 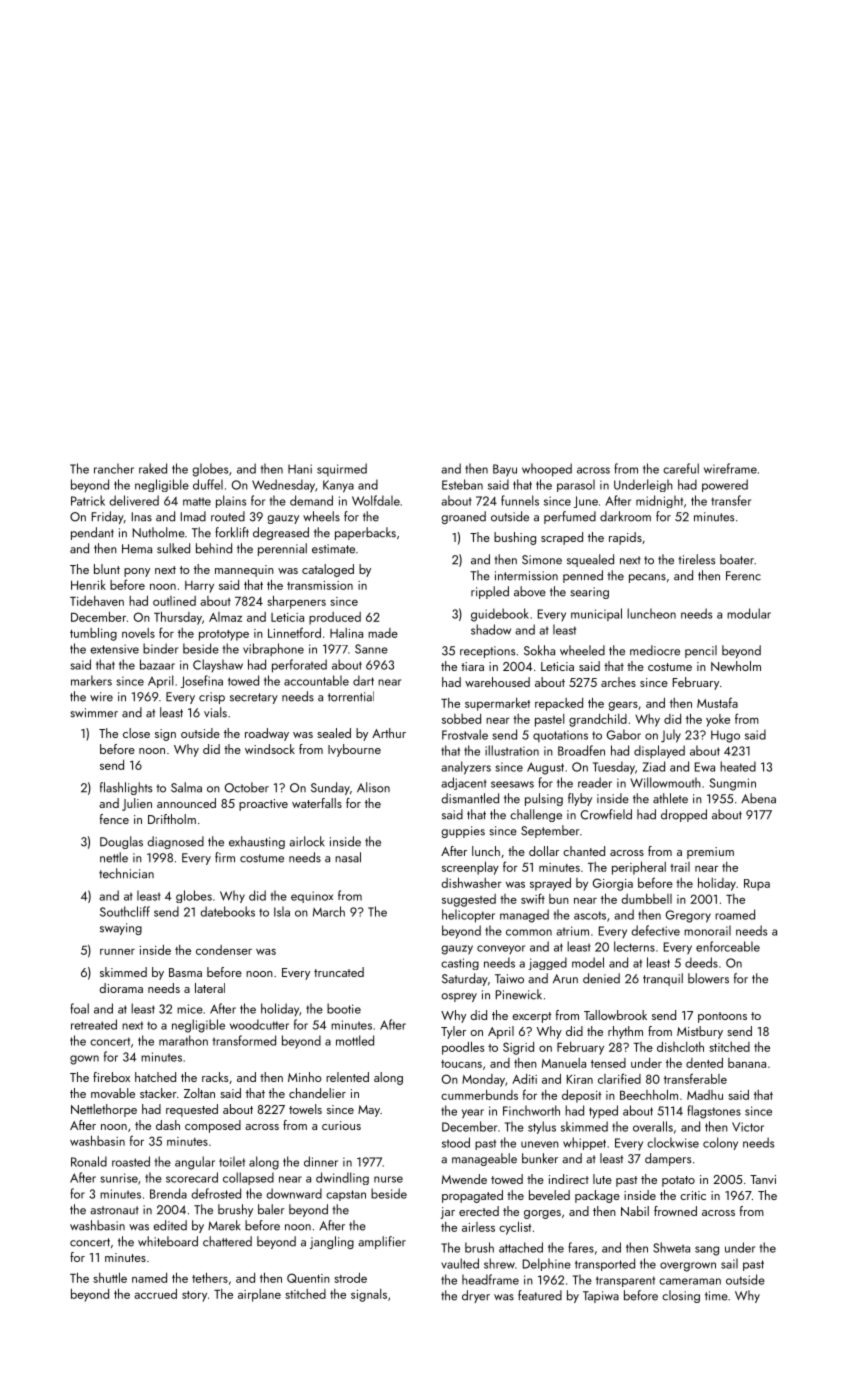 I want to click on searing, so click(x=589, y=593).
